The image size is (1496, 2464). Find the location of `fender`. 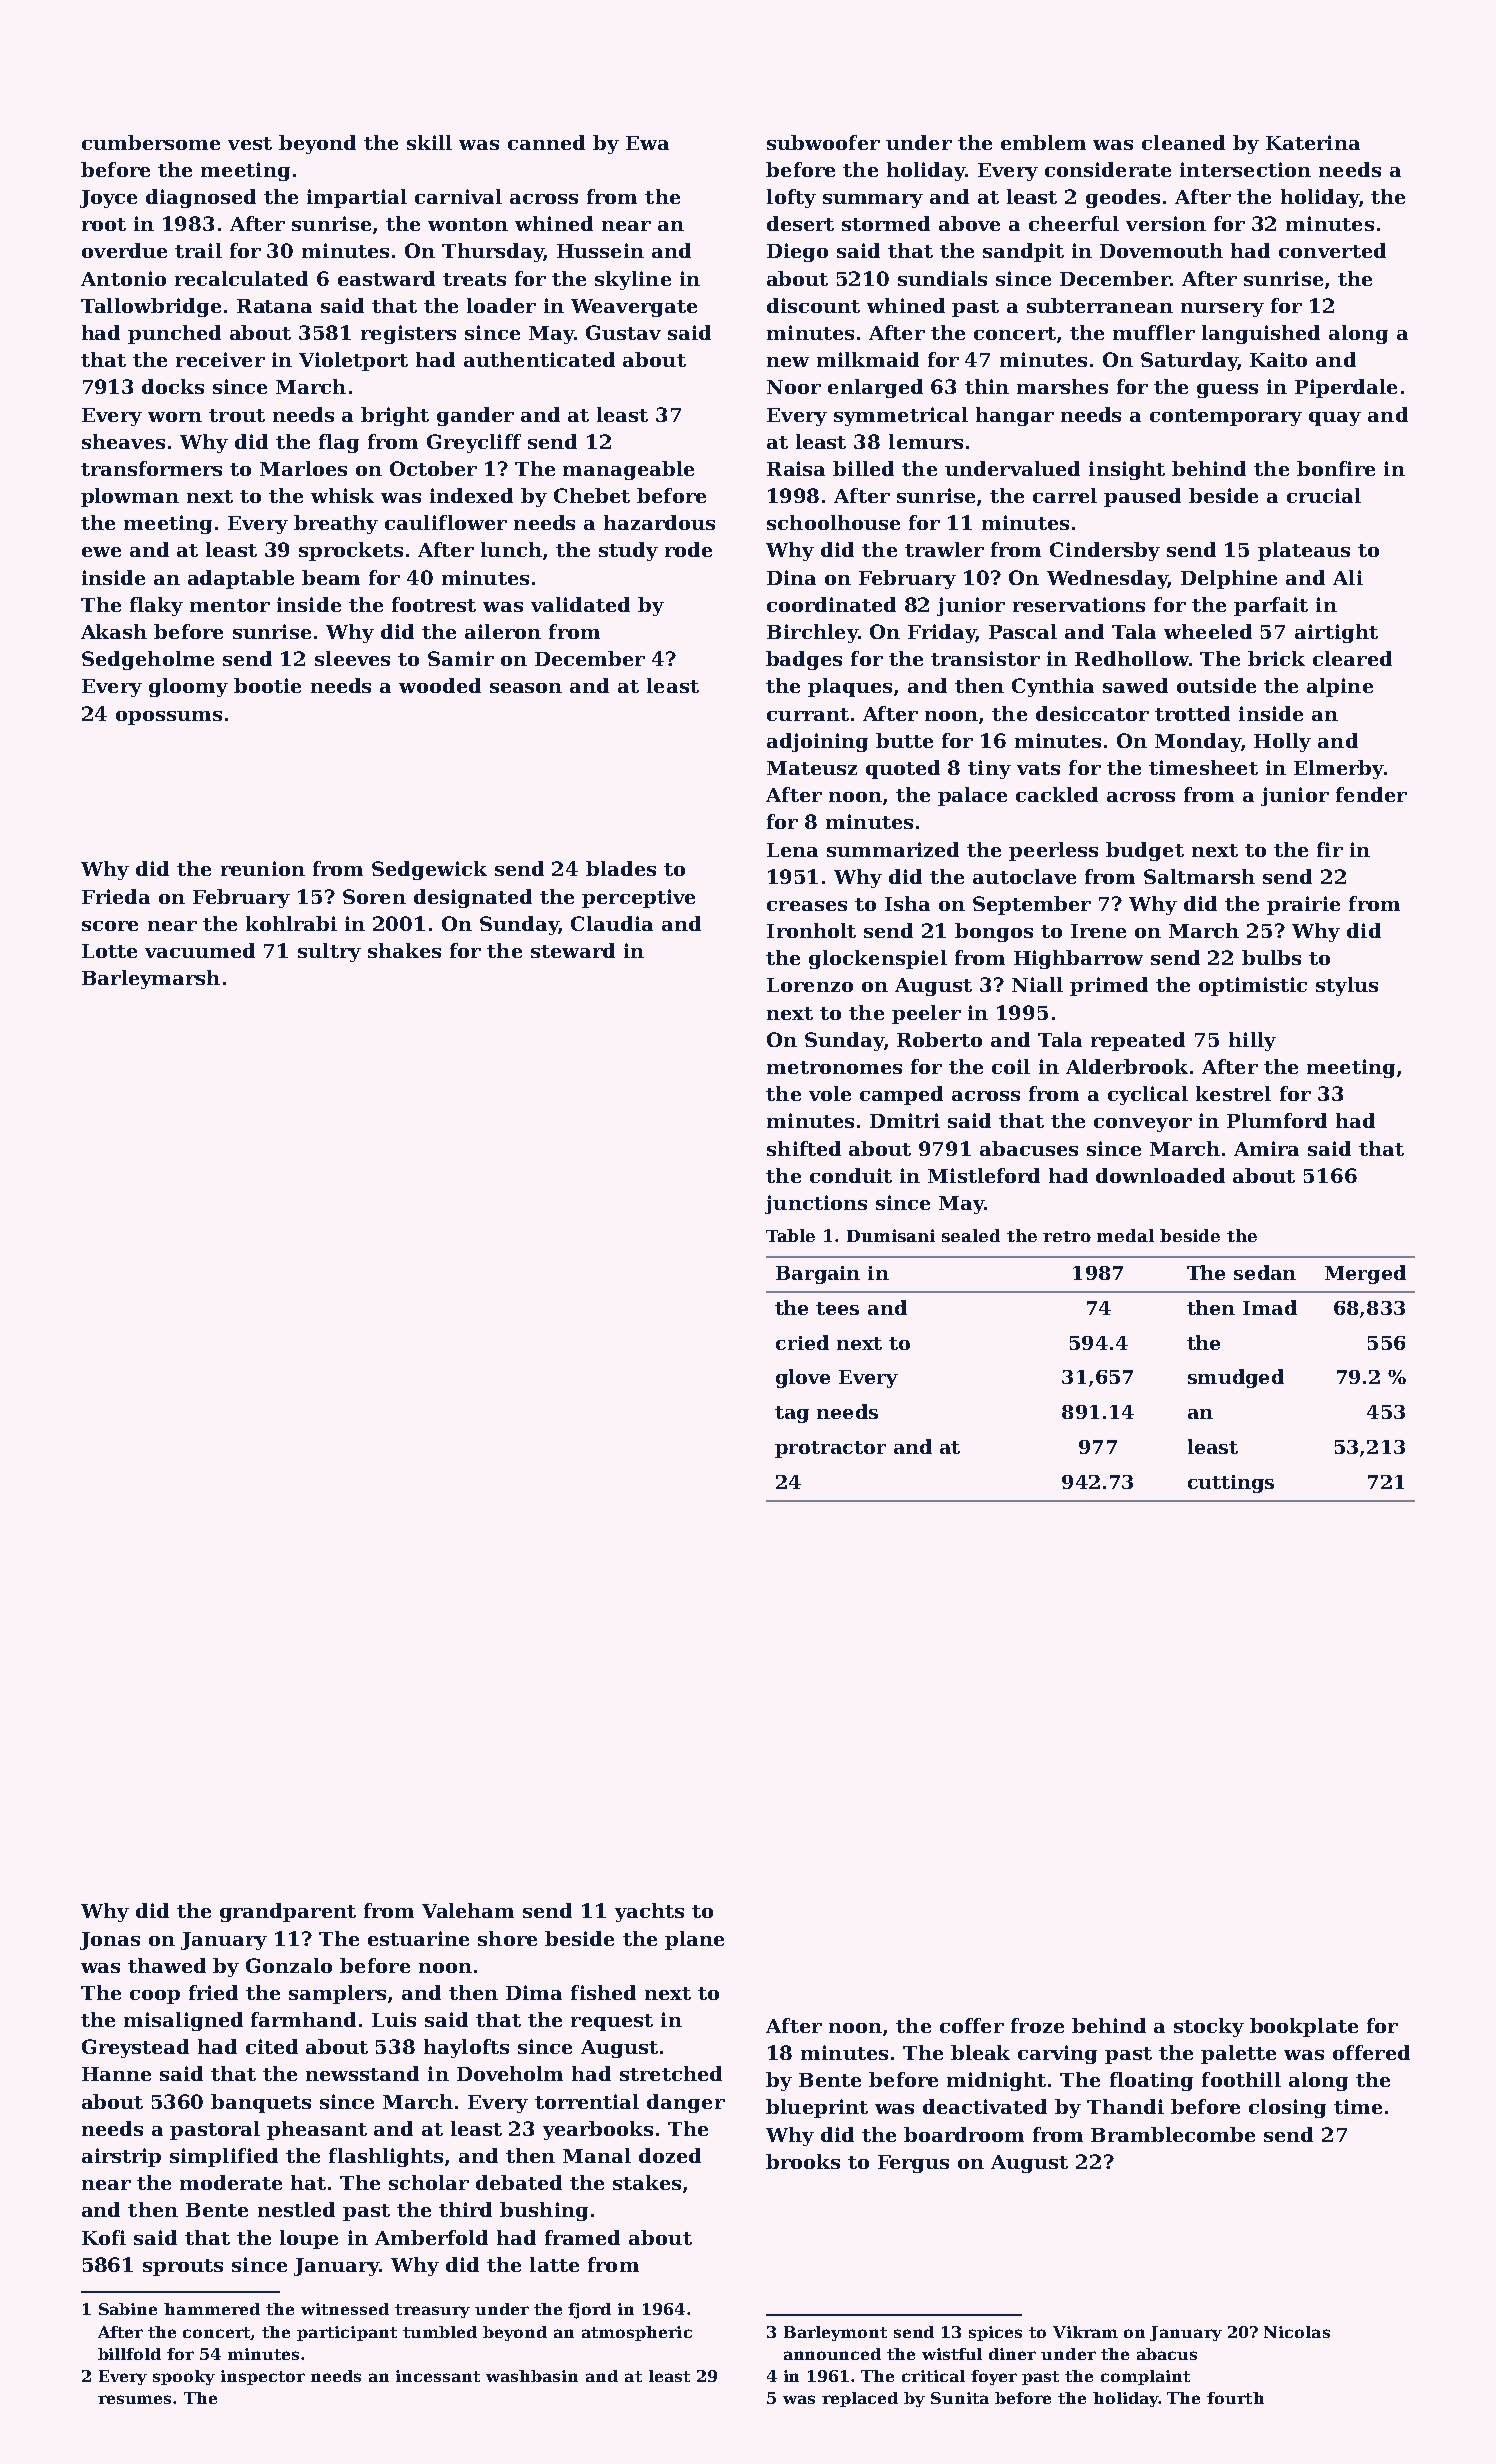

fender is located at coordinates (1371, 794).
